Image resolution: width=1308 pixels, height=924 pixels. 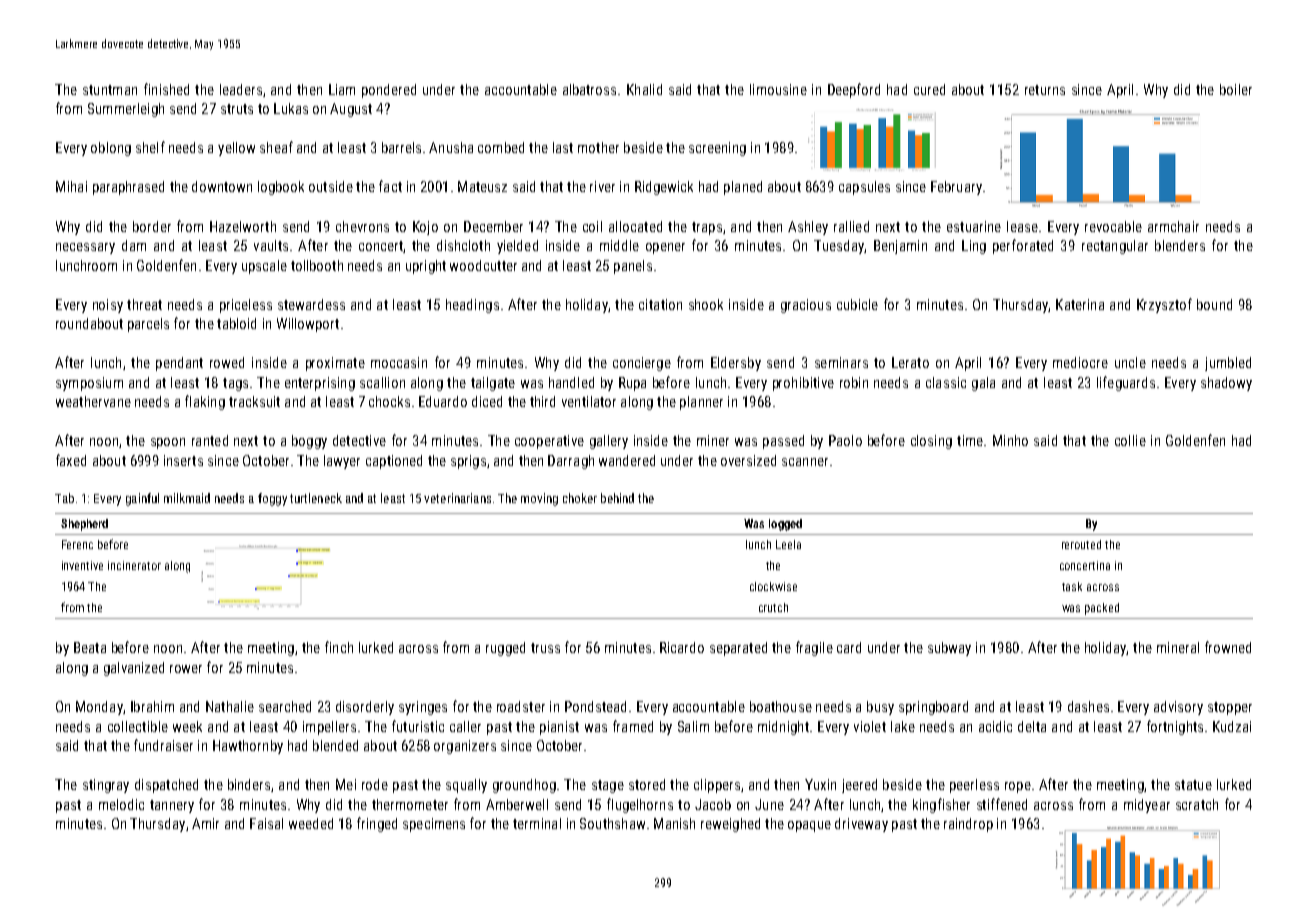 What do you see at coordinates (1010, 440) in the page?
I see `Minho` at bounding box center [1010, 440].
